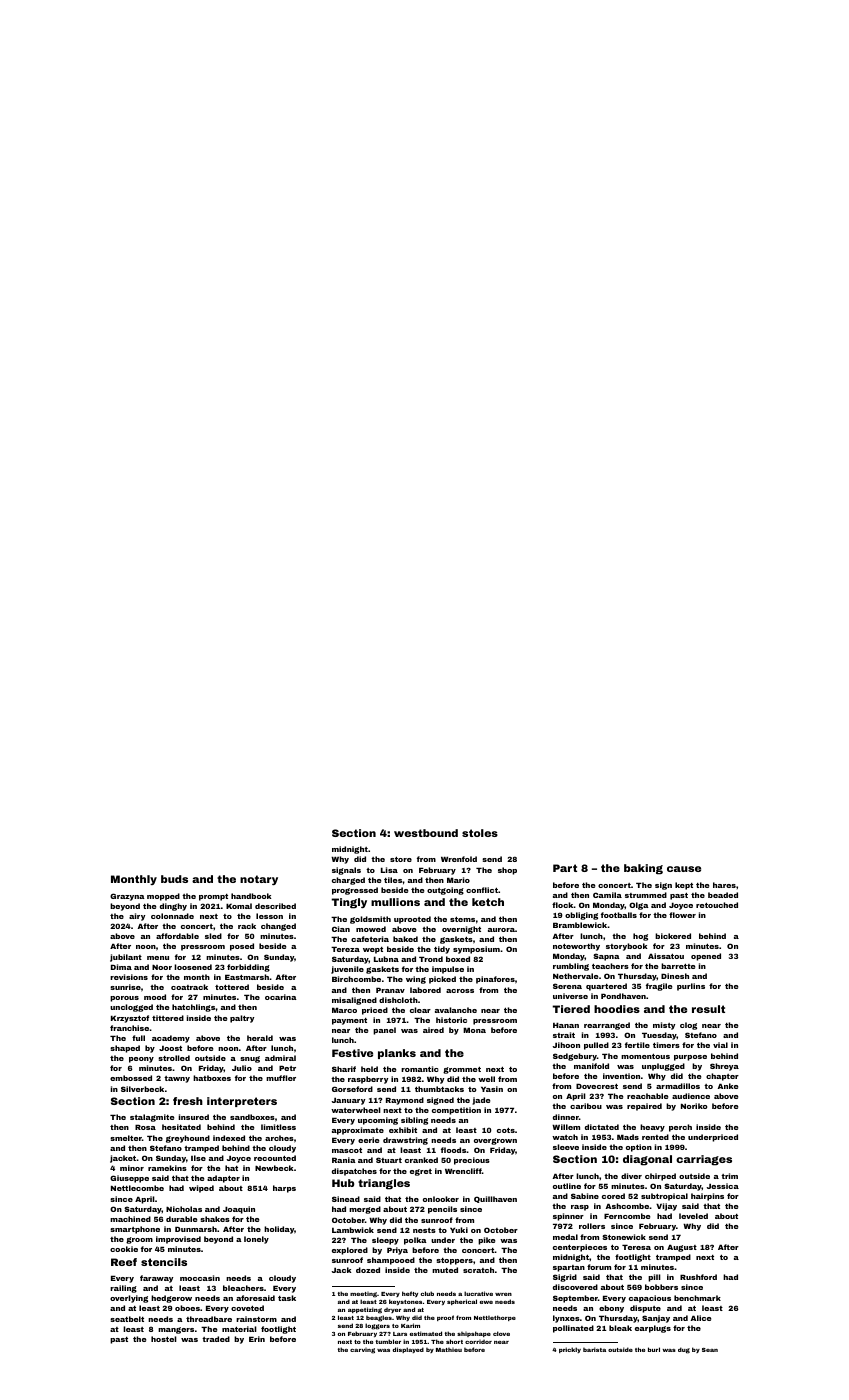 This document has width=849, height=1400. I want to click on tawny, so click(177, 1079).
